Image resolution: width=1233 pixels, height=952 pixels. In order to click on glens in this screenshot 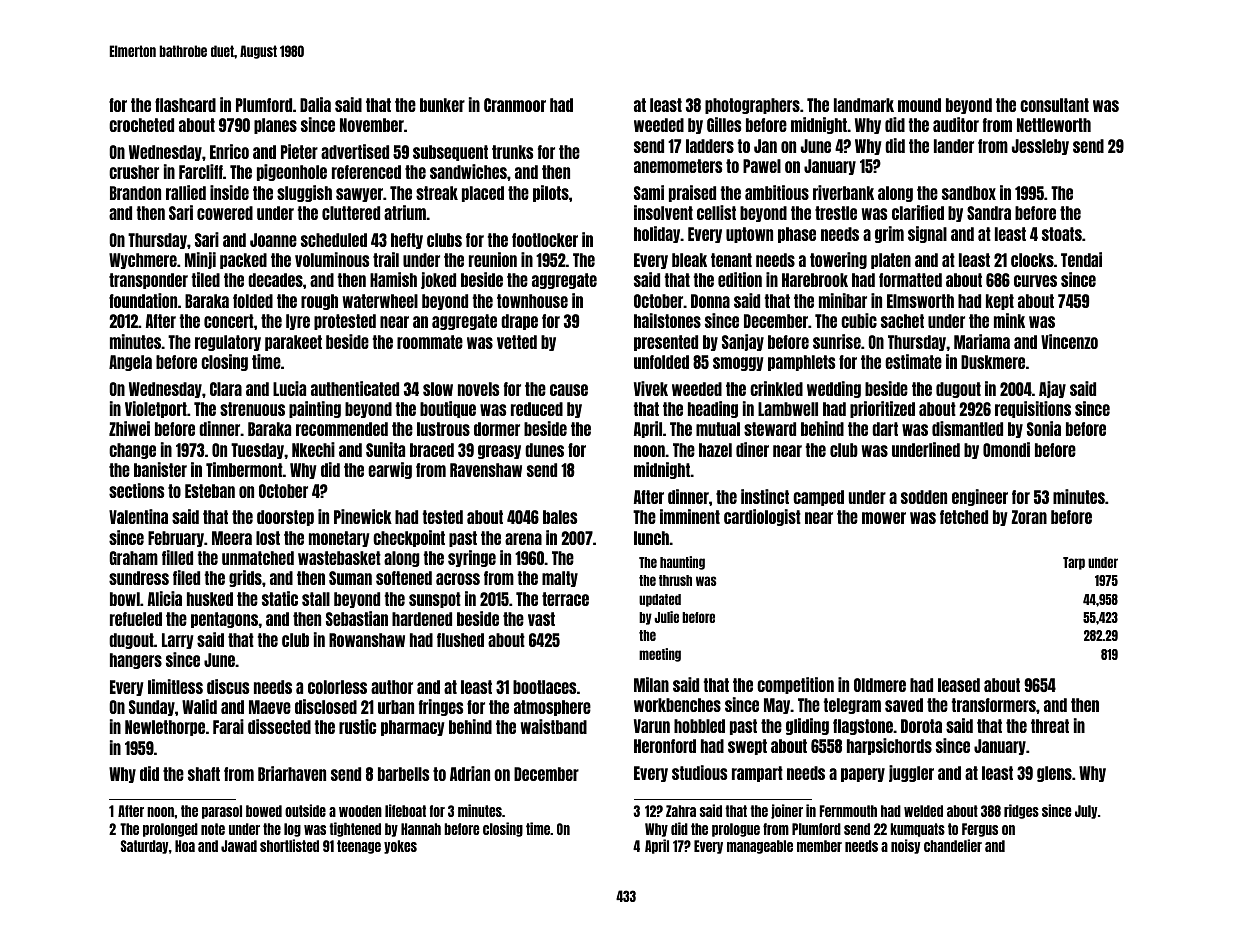, I will do `click(1054, 774)`.
